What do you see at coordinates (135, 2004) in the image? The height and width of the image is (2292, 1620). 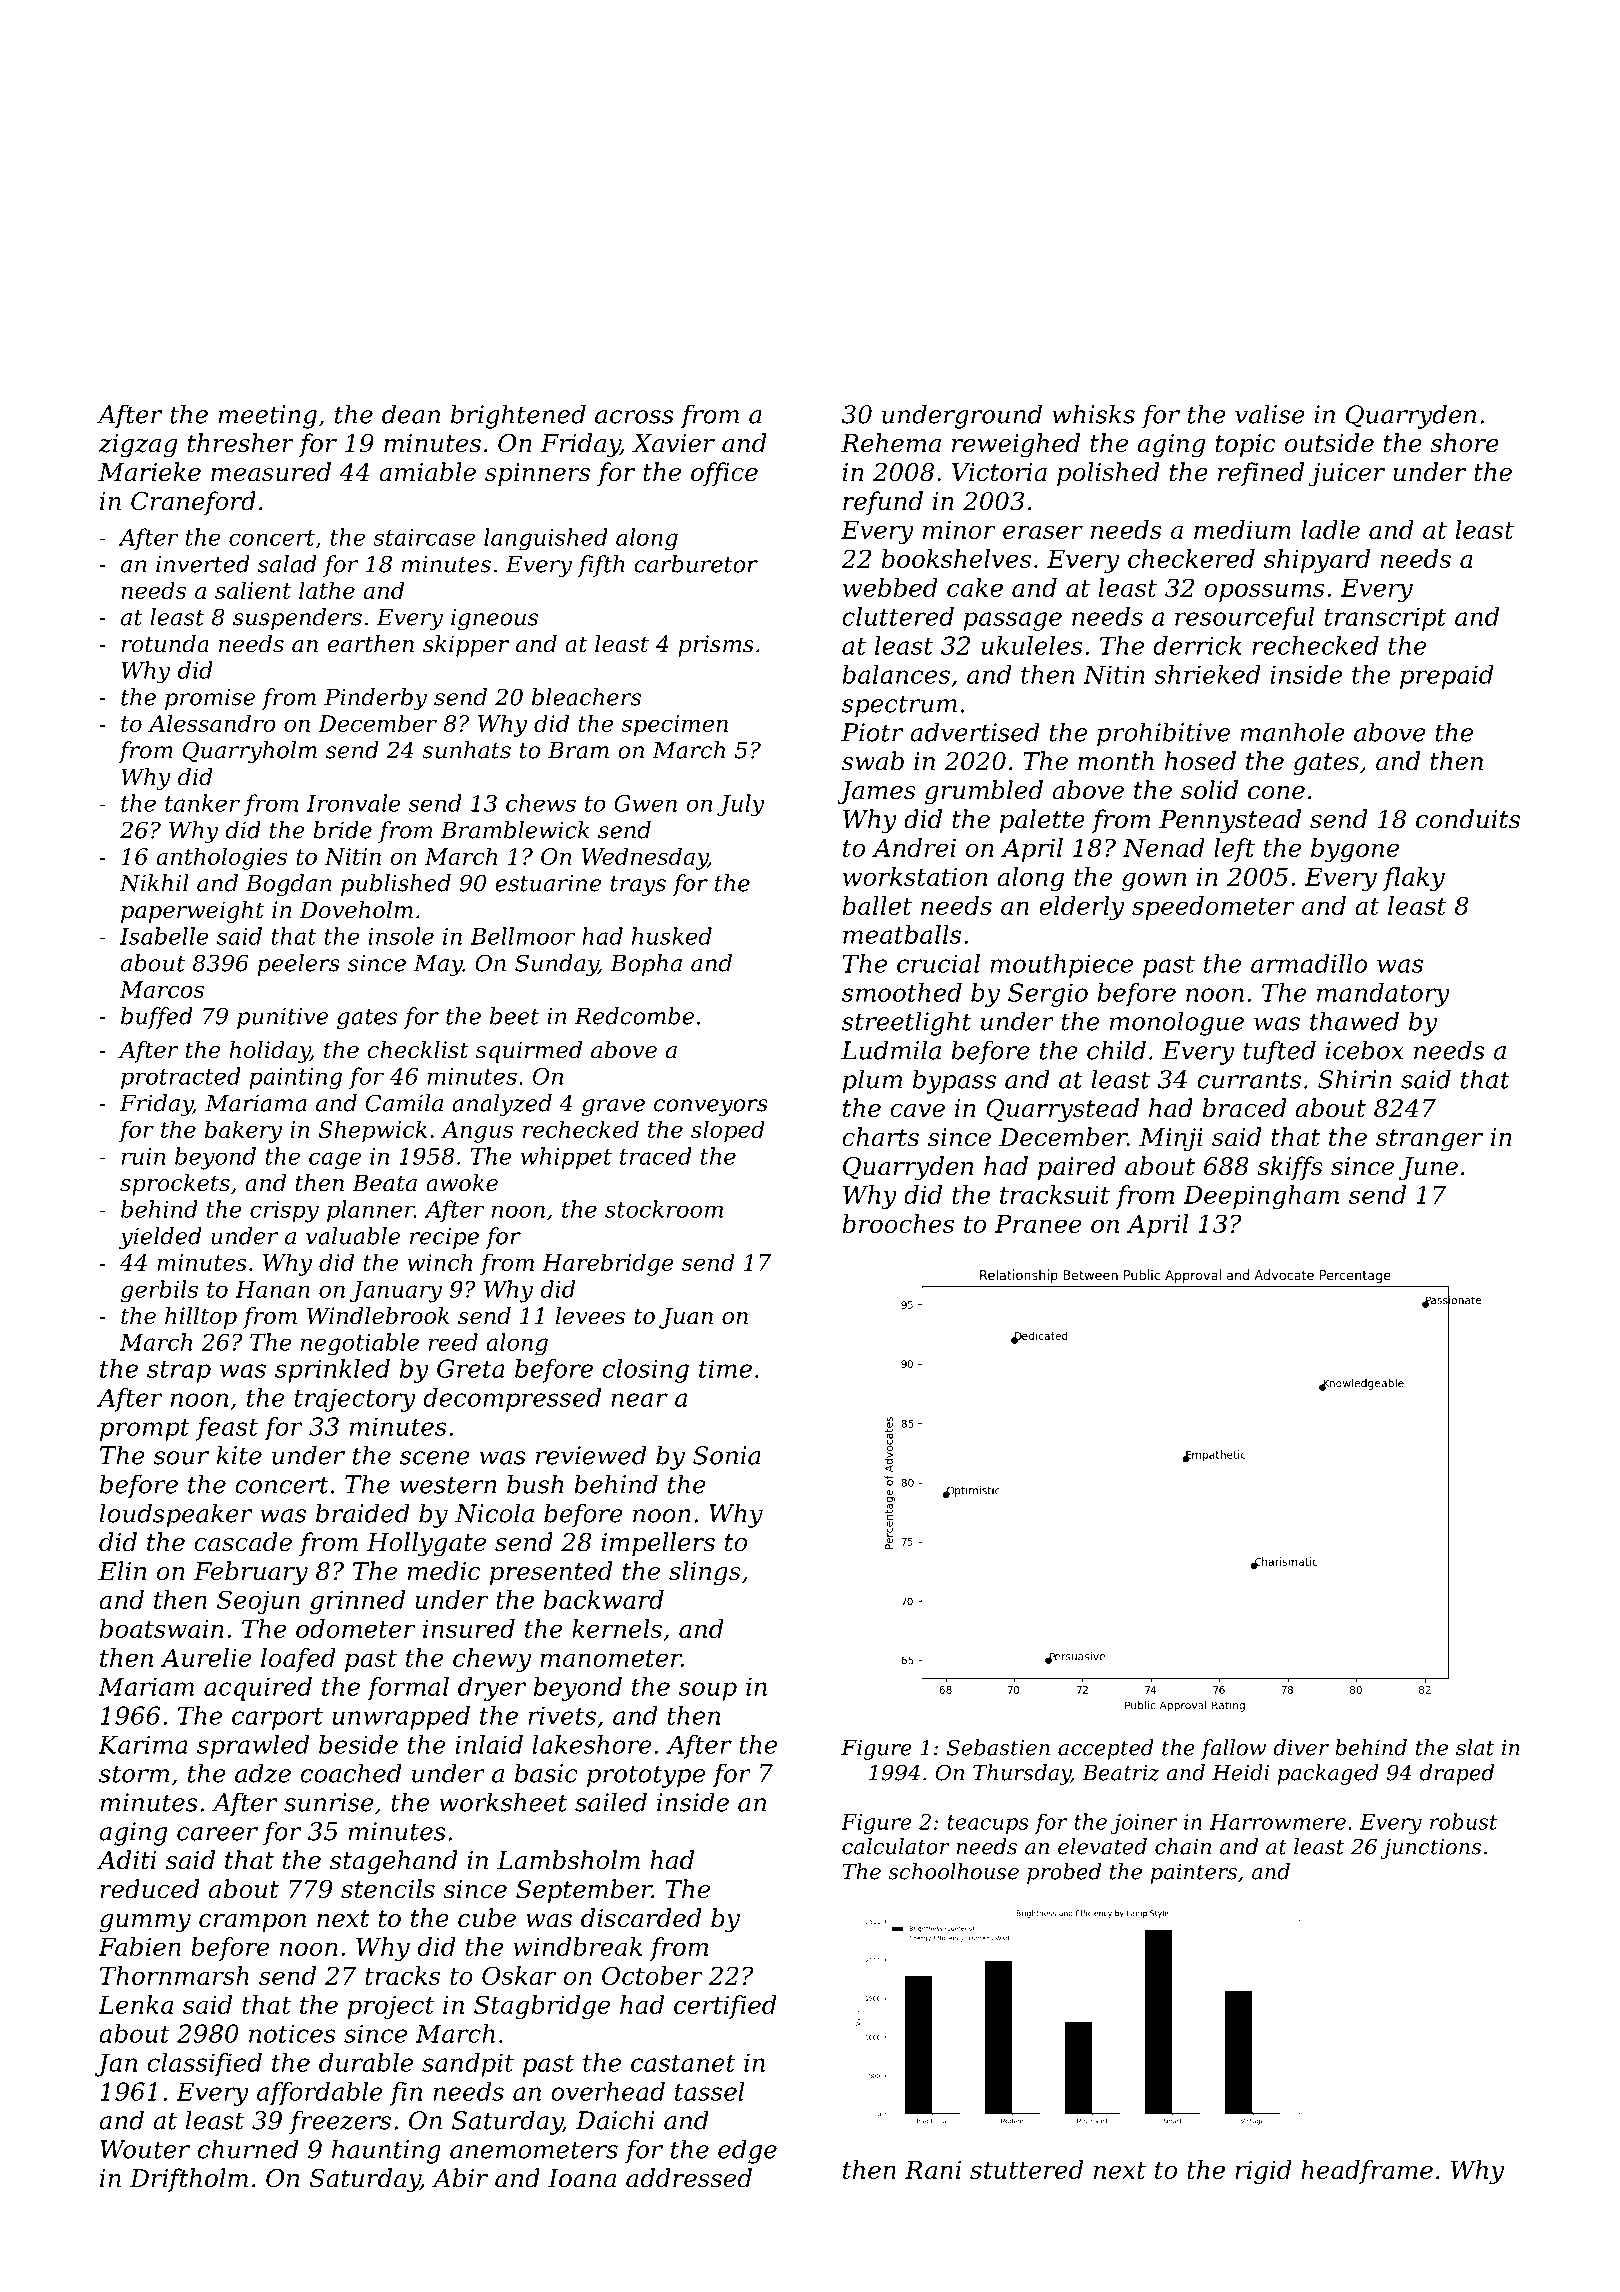 I see `Lenka` at bounding box center [135, 2004].
